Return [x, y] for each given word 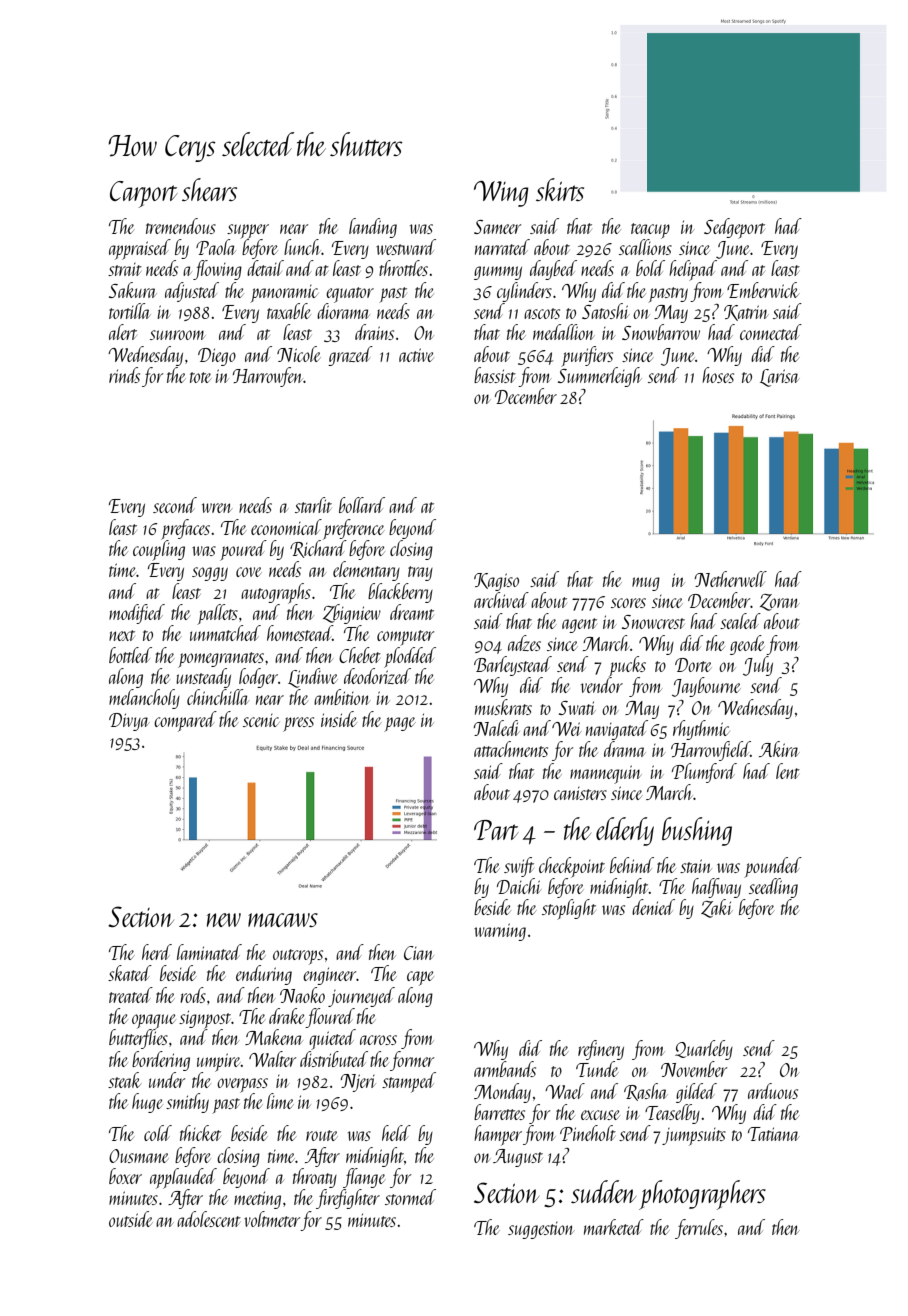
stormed [410, 1197]
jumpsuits [694, 1137]
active [416, 355]
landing [373, 228]
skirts [560, 189]
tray [420, 573]
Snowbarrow [661, 332]
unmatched [225, 633]
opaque [154, 1021]
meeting [257, 1200]
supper [248, 231]
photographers [702, 1195]
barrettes [499, 1112]
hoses [718, 375]
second [175, 505]
